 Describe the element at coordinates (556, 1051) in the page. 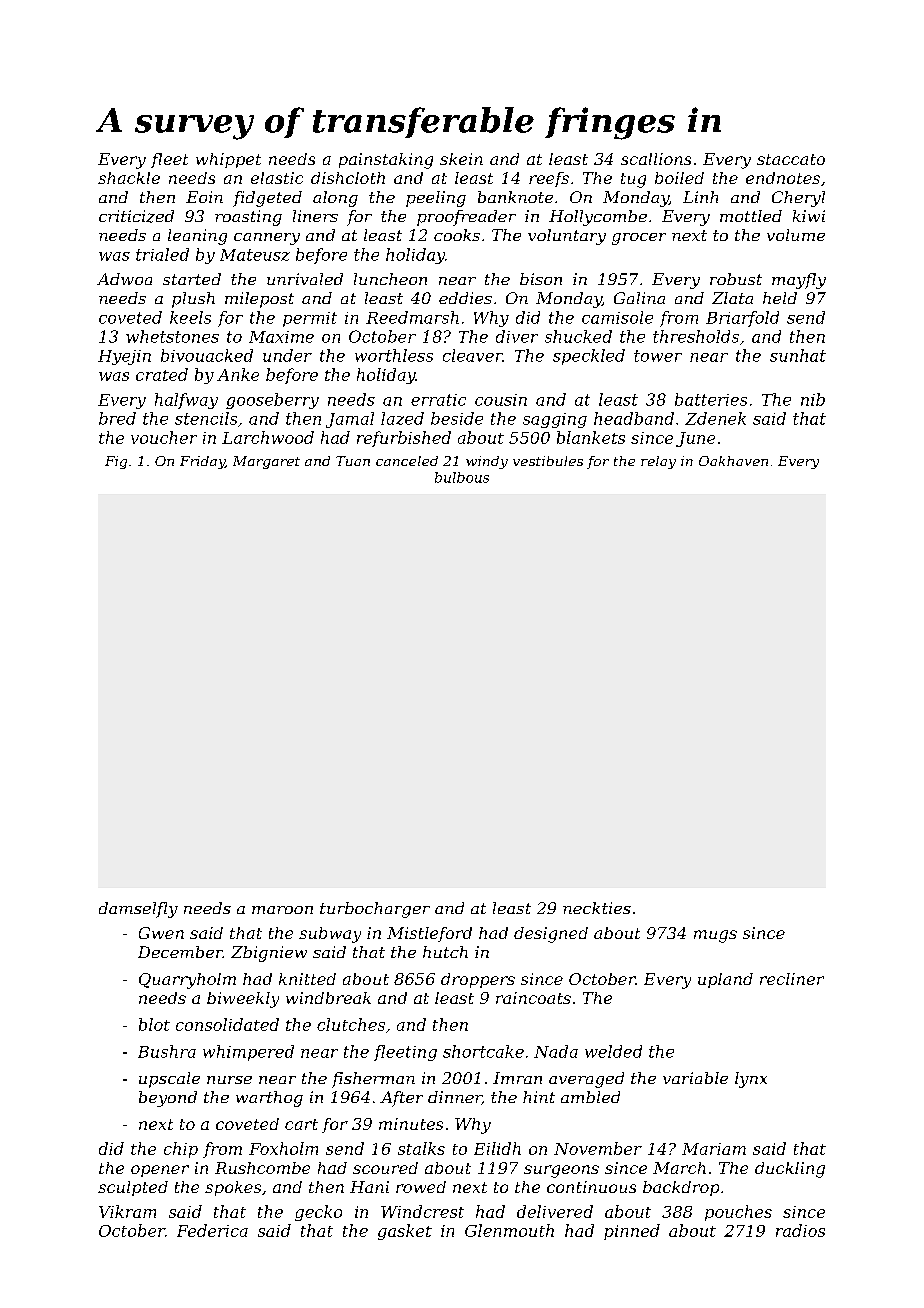

I see `Nada` at that location.
